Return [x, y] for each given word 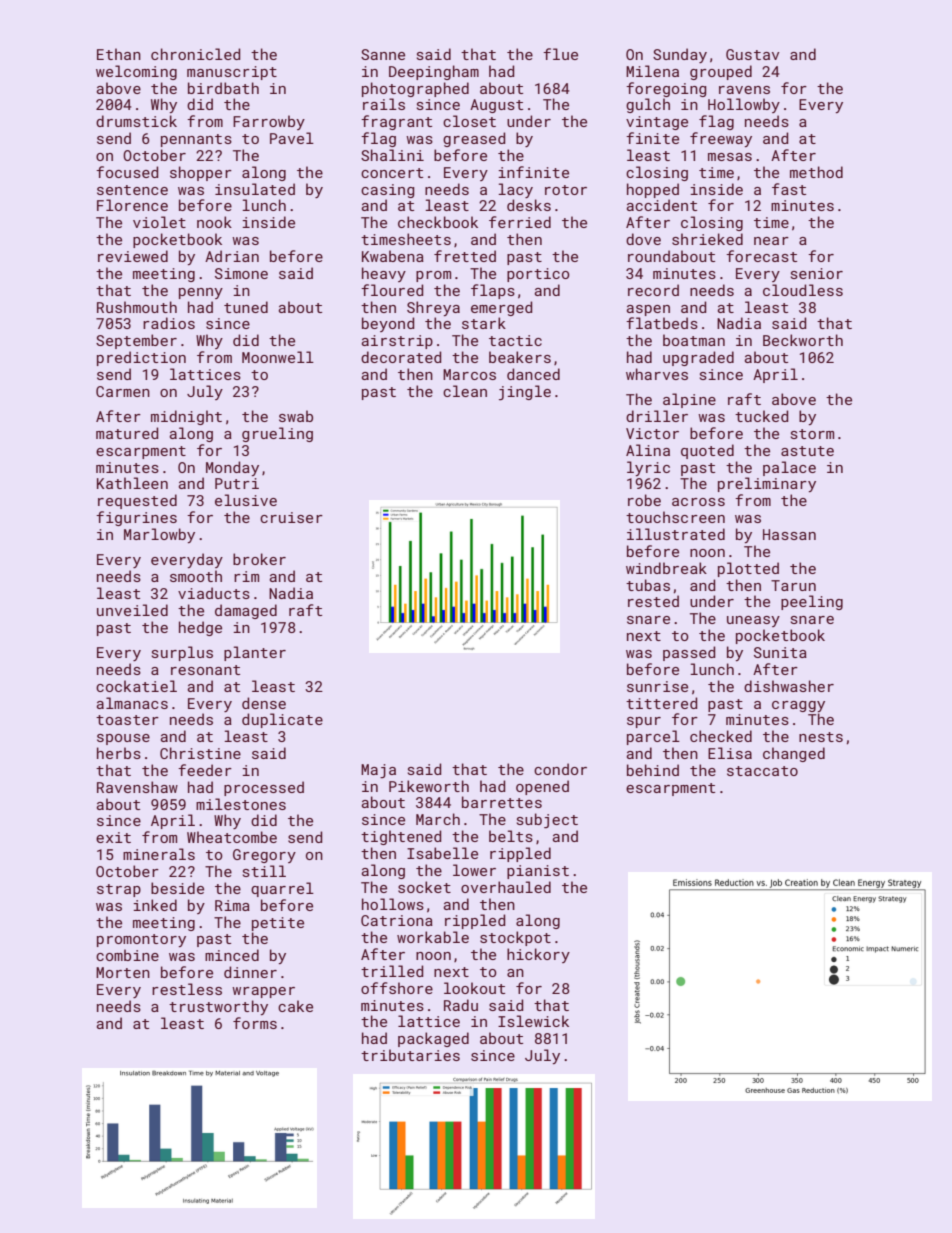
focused [127, 172]
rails [384, 104]
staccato [762, 771]
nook [214, 222]
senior [817, 273]
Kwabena [393, 256]
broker [259, 559]
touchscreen [675, 517]
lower [474, 870]
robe [644, 500]
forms [255, 1023]
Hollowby [744, 105]
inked [155, 905]
